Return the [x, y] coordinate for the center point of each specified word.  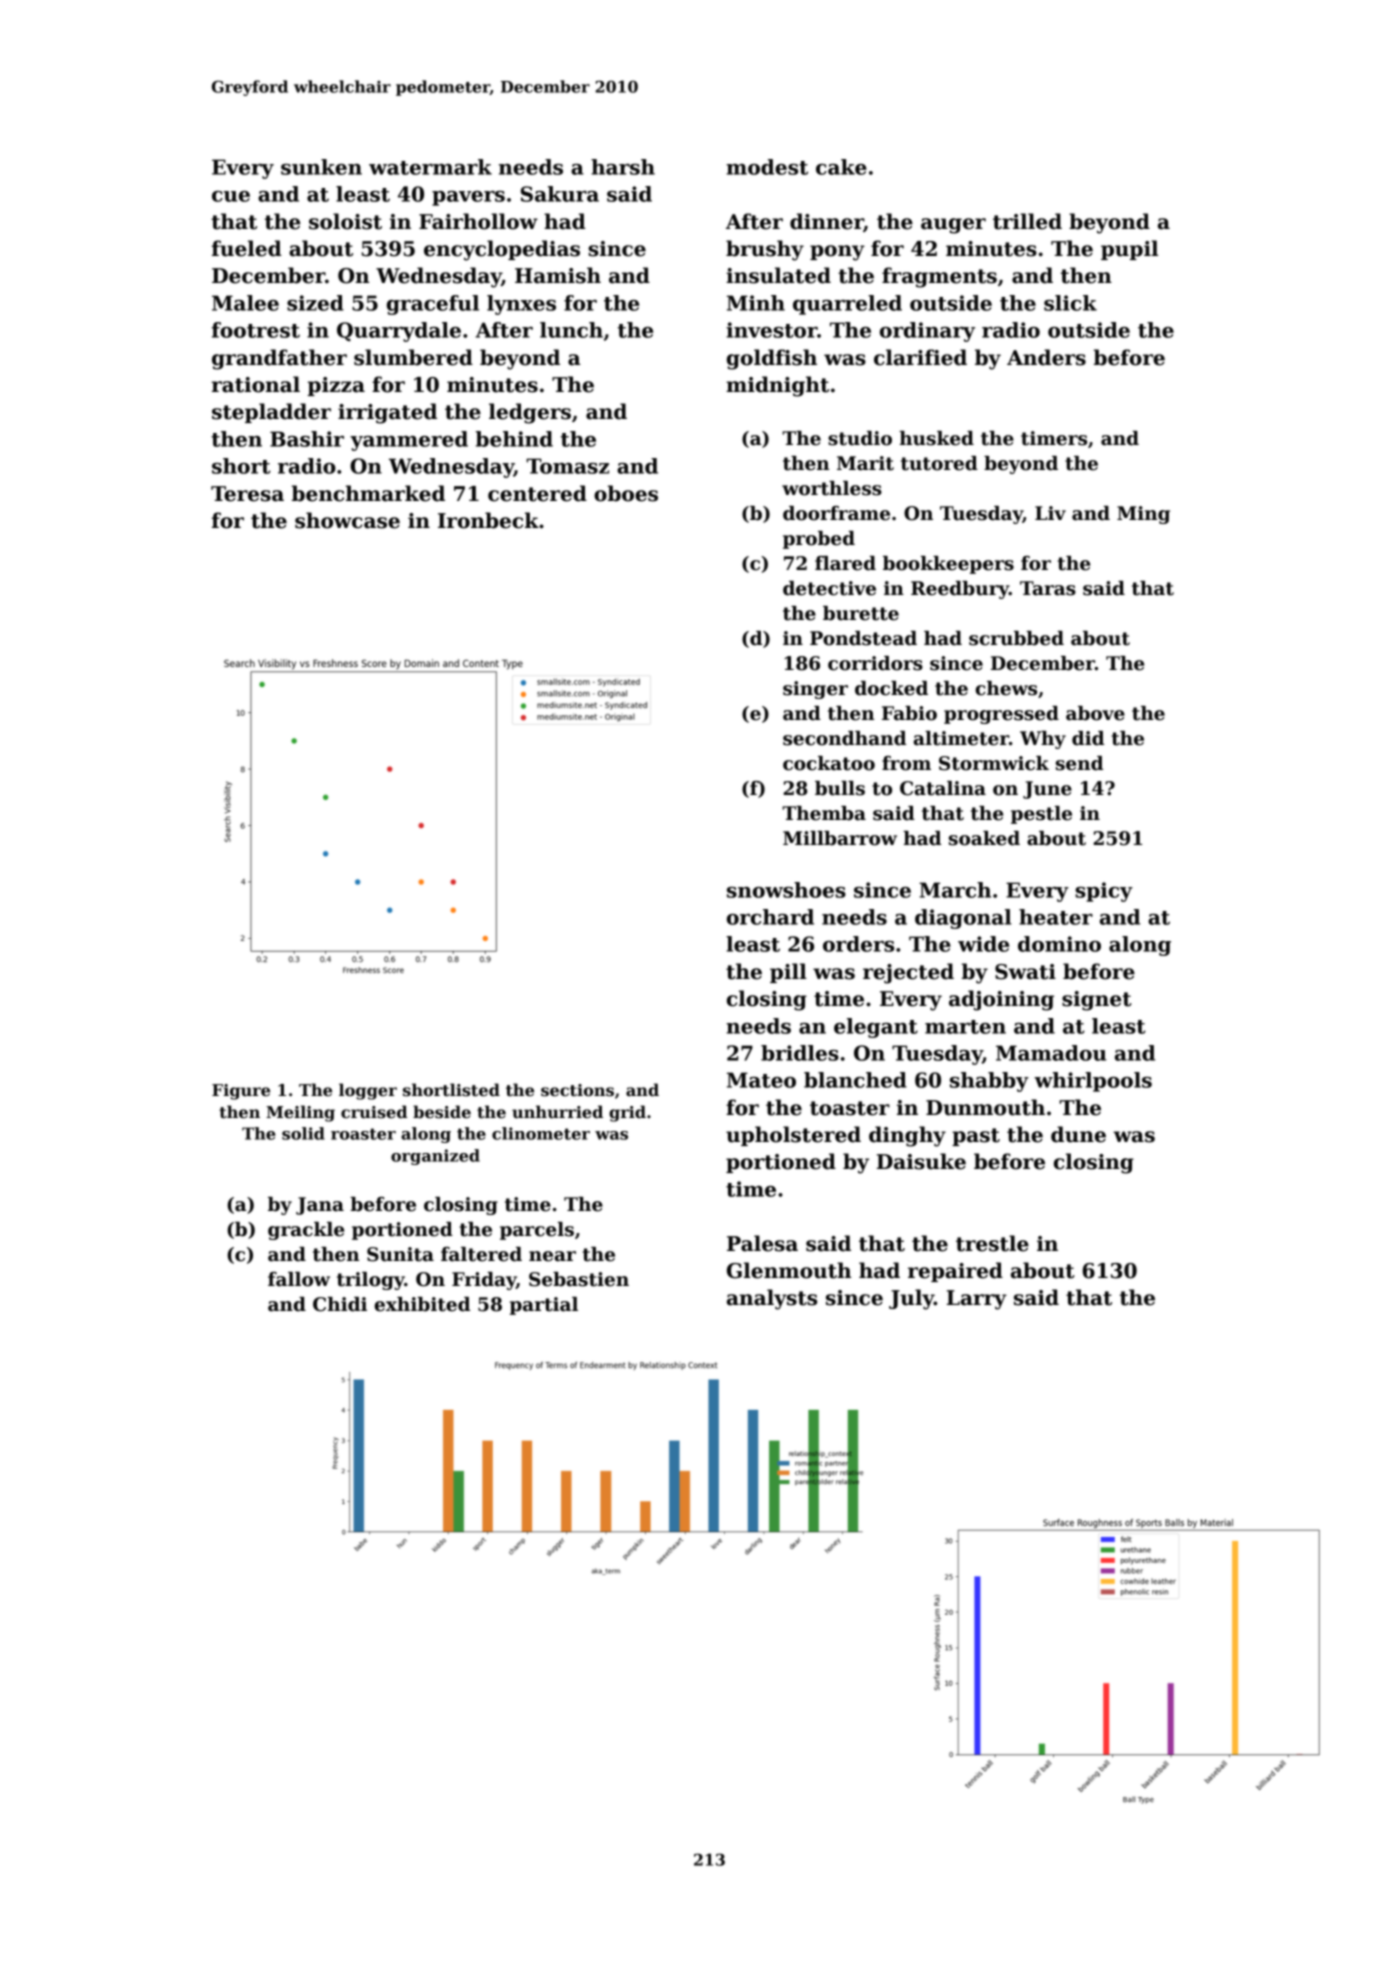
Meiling [300, 1113]
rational [256, 384]
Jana [320, 1206]
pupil [1129, 250]
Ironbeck [488, 520]
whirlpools [1093, 1082]
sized [315, 303]
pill [788, 973]
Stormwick [994, 763]
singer [815, 690]
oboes [626, 493]
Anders [1046, 357]
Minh [756, 303]
